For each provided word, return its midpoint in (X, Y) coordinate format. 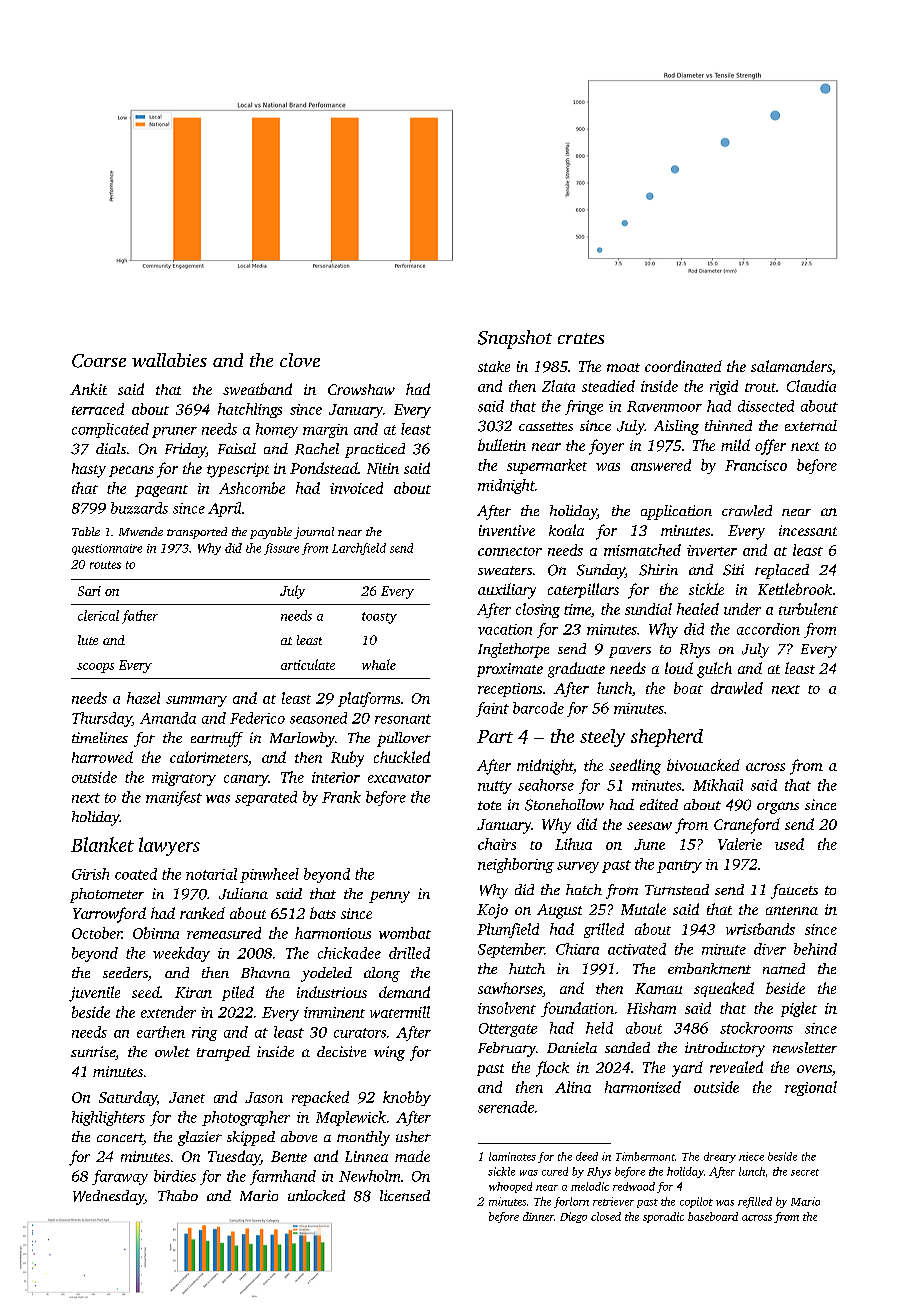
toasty (379, 618)
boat (688, 688)
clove (300, 360)
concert (120, 1139)
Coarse (99, 361)
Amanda (168, 718)
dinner (538, 1216)
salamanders (791, 366)
